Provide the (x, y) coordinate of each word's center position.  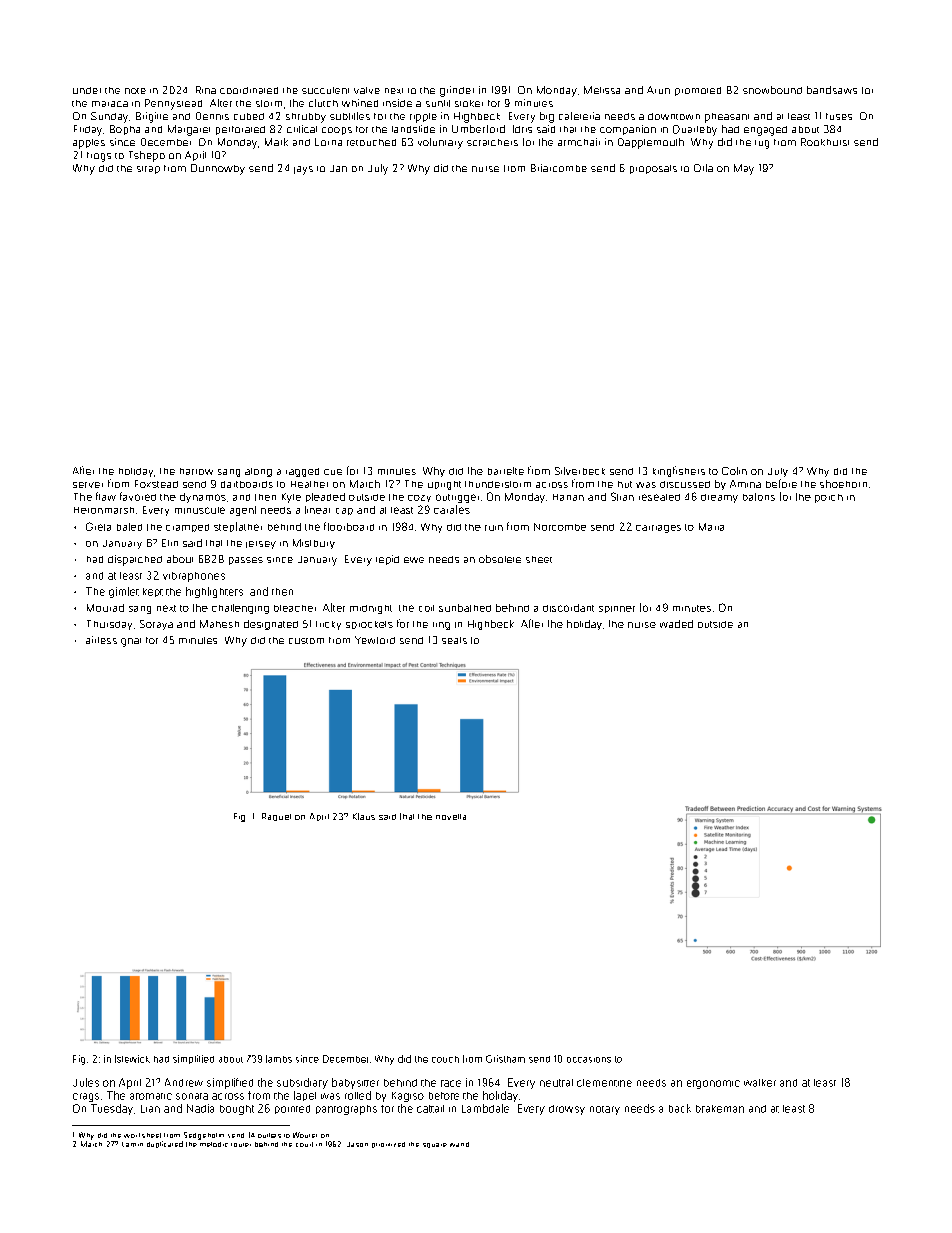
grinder (457, 91)
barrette (506, 471)
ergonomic (713, 1084)
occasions (589, 1060)
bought (237, 1110)
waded (676, 624)
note (135, 91)
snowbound (772, 90)
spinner (617, 609)
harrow (196, 471)
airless (101, 640)
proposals (653, 169)
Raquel (276, 817)
